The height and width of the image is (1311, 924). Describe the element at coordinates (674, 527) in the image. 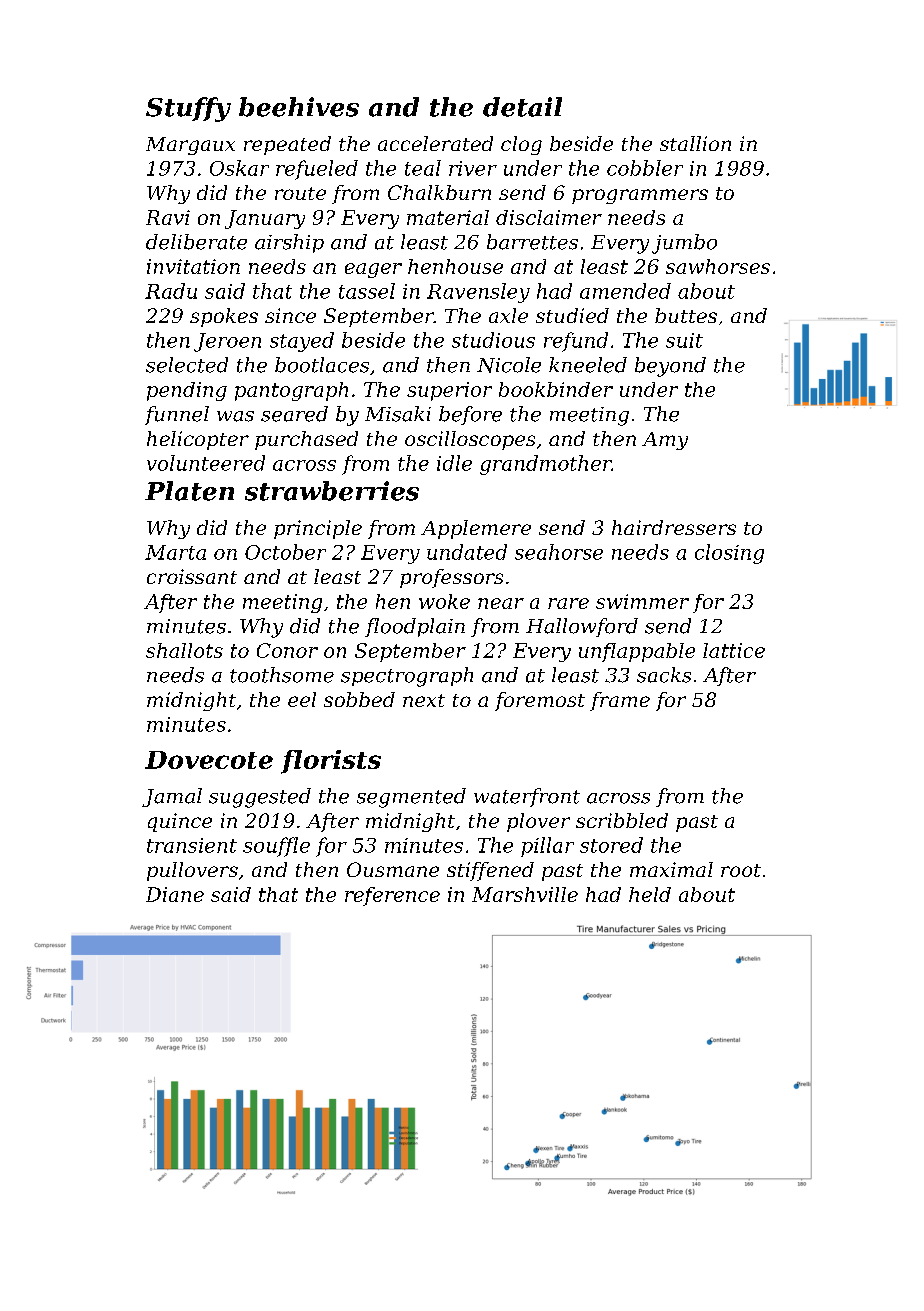

I see `hairdressers` at that location.
